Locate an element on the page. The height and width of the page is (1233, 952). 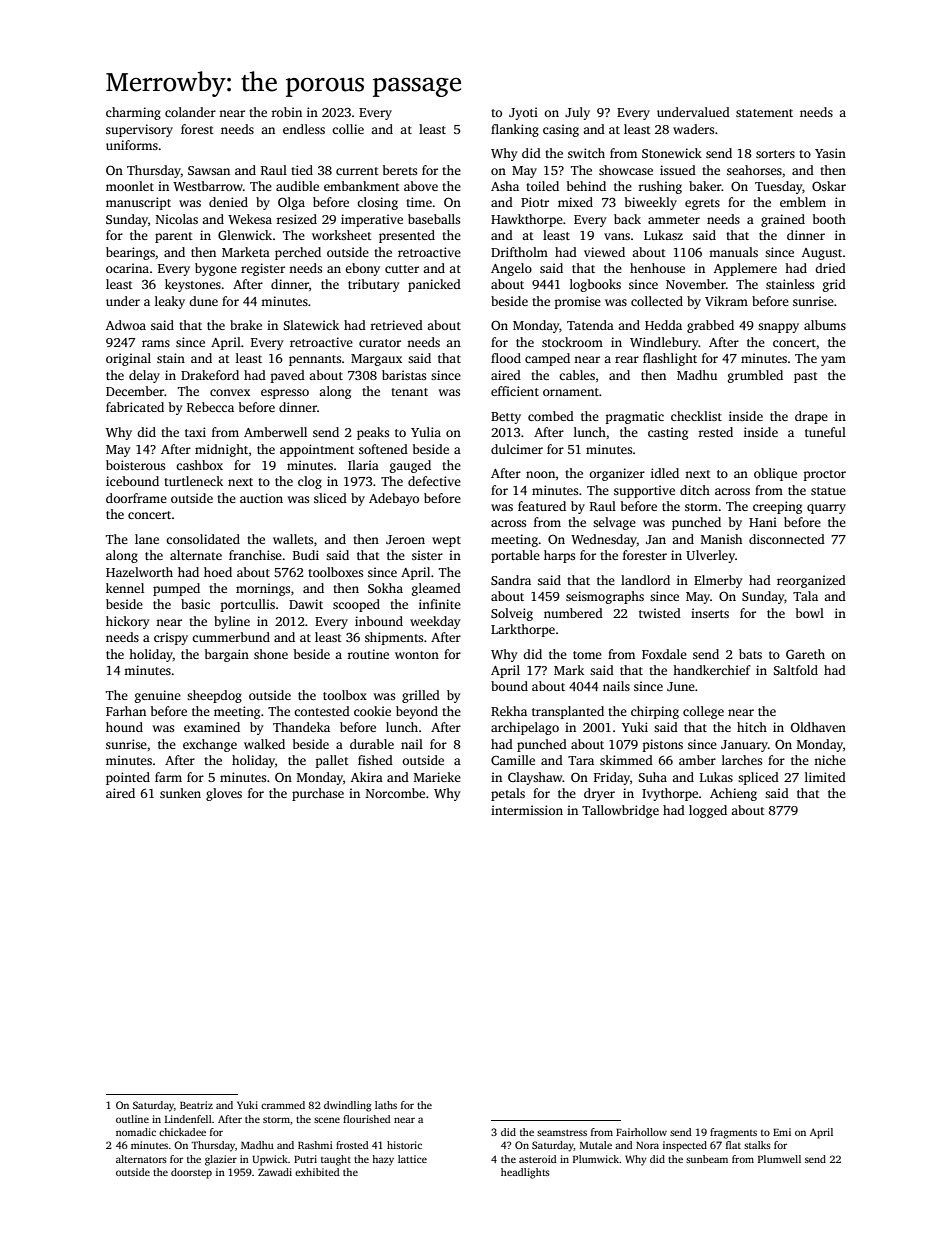
statement is located at coordinates (764, 113).
